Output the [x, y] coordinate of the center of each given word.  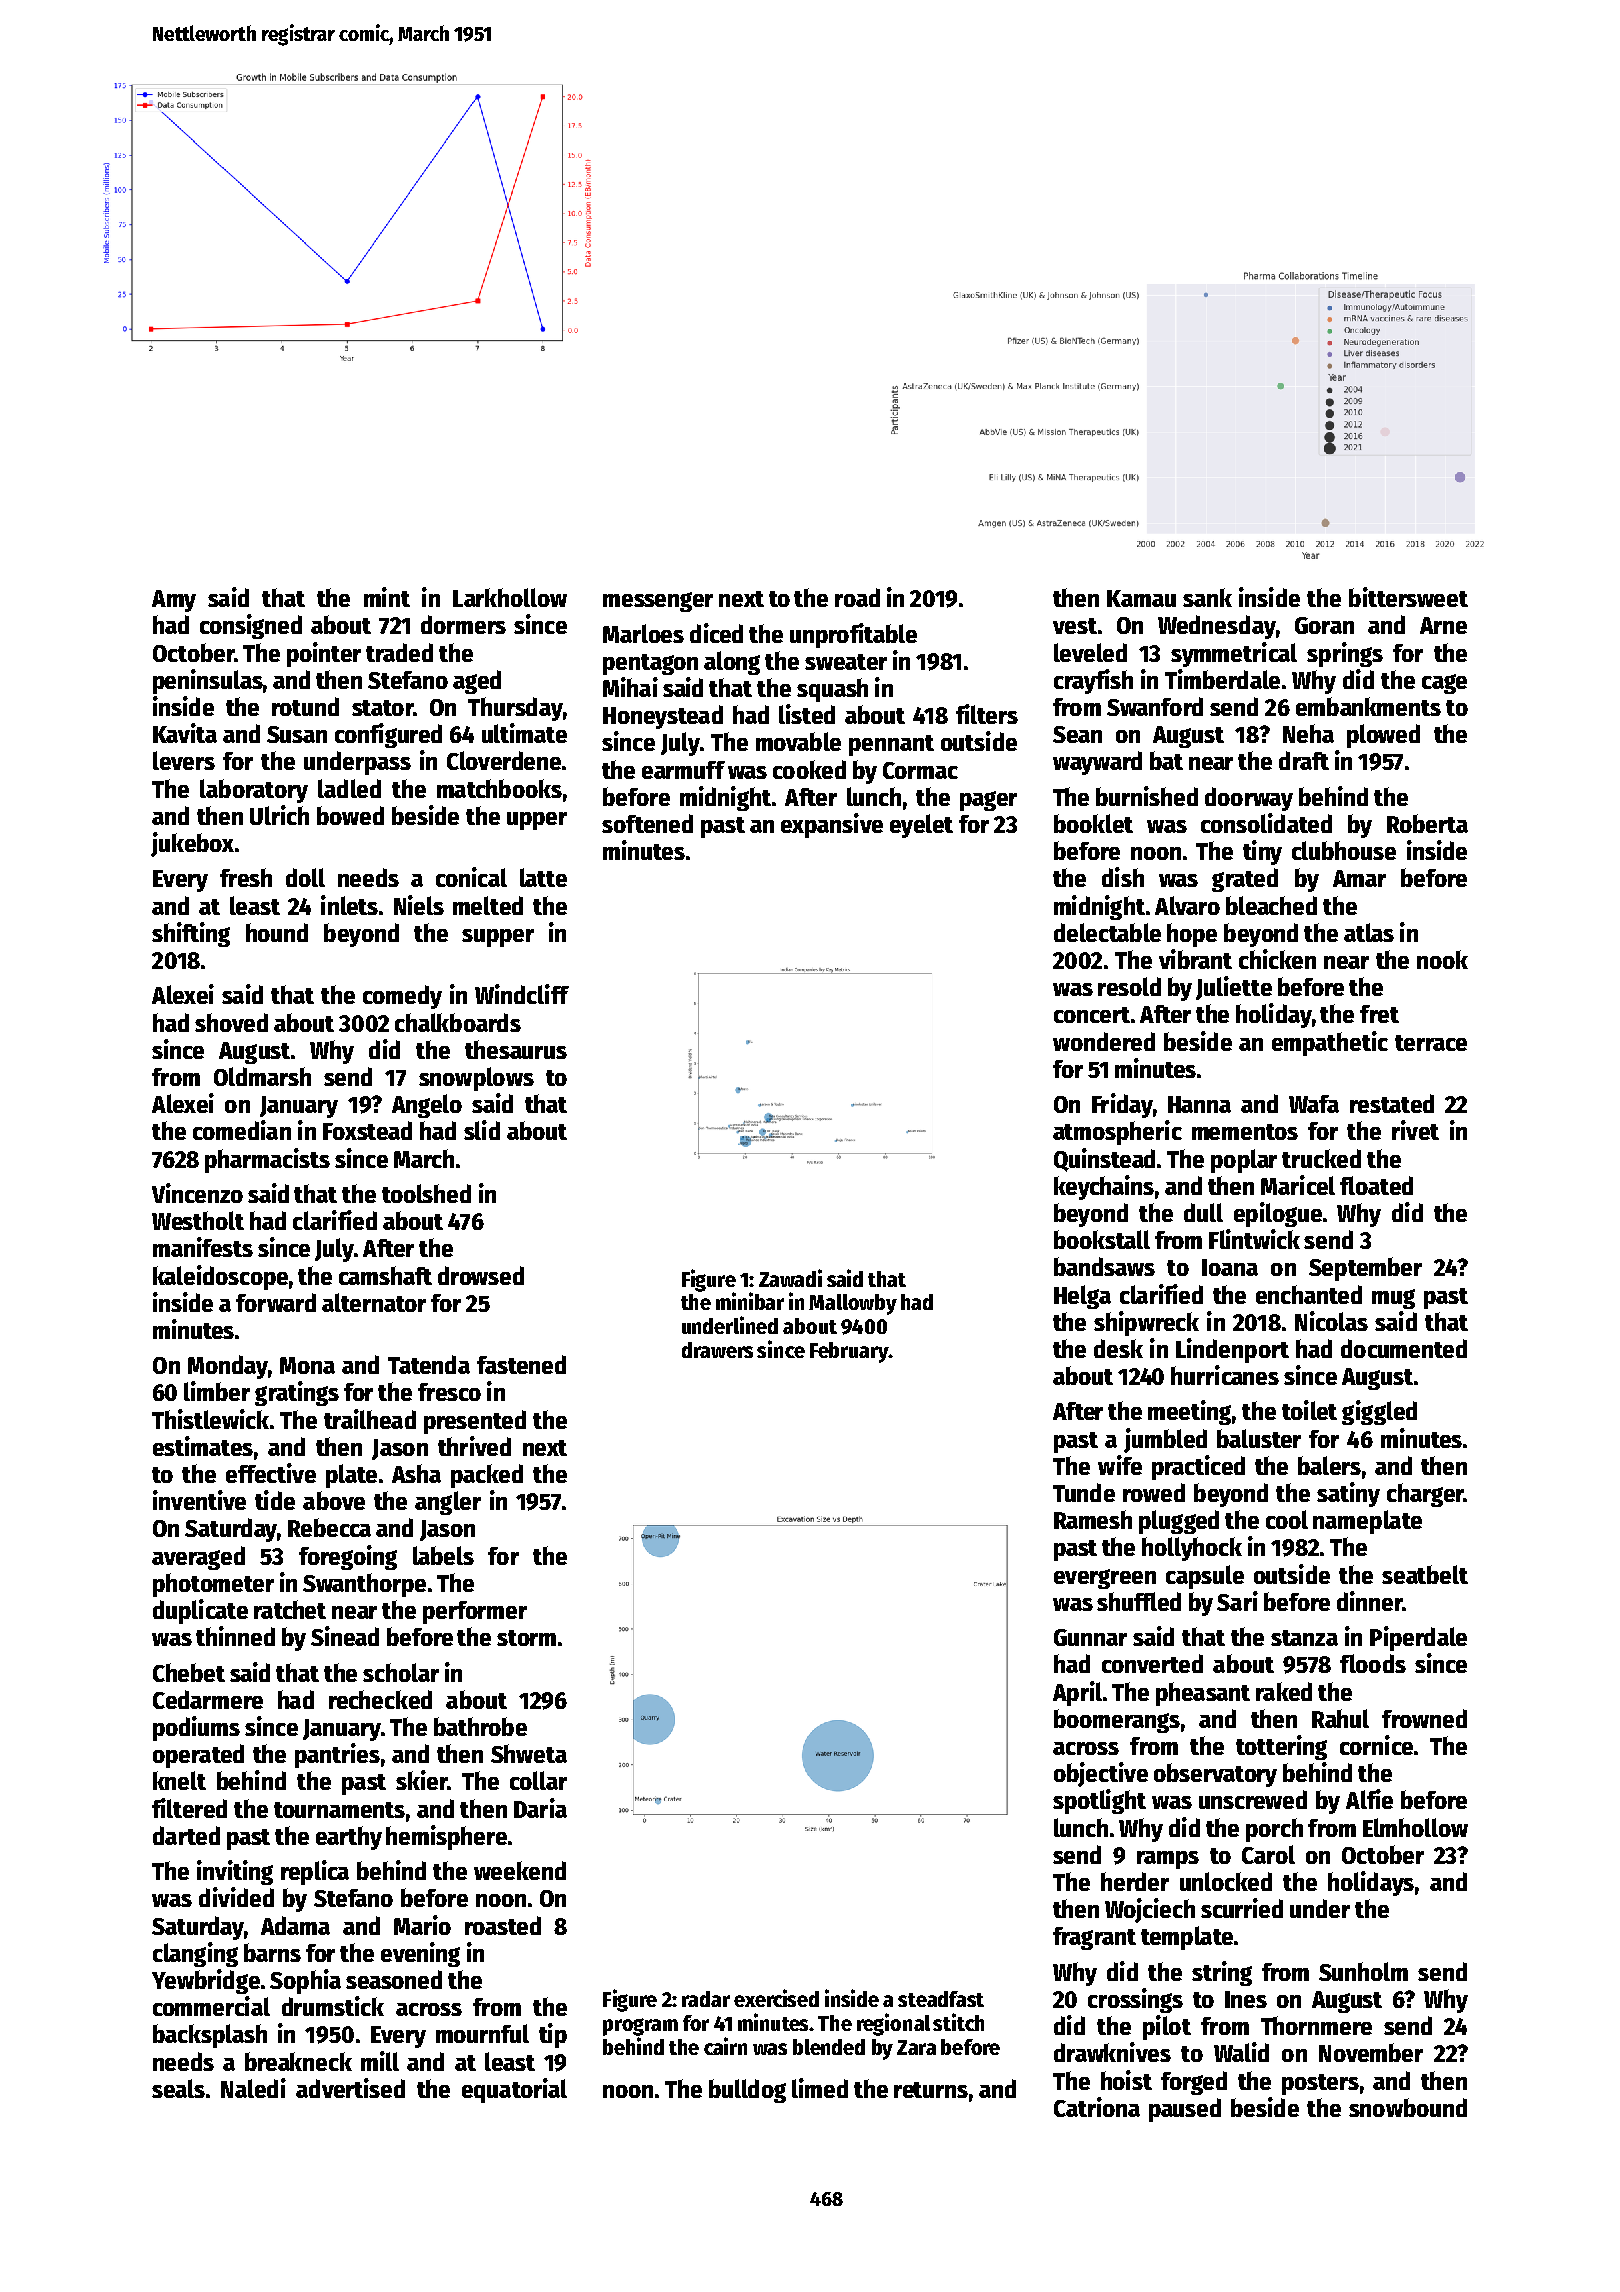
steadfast [941, 1999]
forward [276, 1302]
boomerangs [1117, 1721]
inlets [349, 905]
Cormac [920, 770]
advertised [350, 2088]
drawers [717, 1350]
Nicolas [1331, 1321]
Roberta [1427, 823]
